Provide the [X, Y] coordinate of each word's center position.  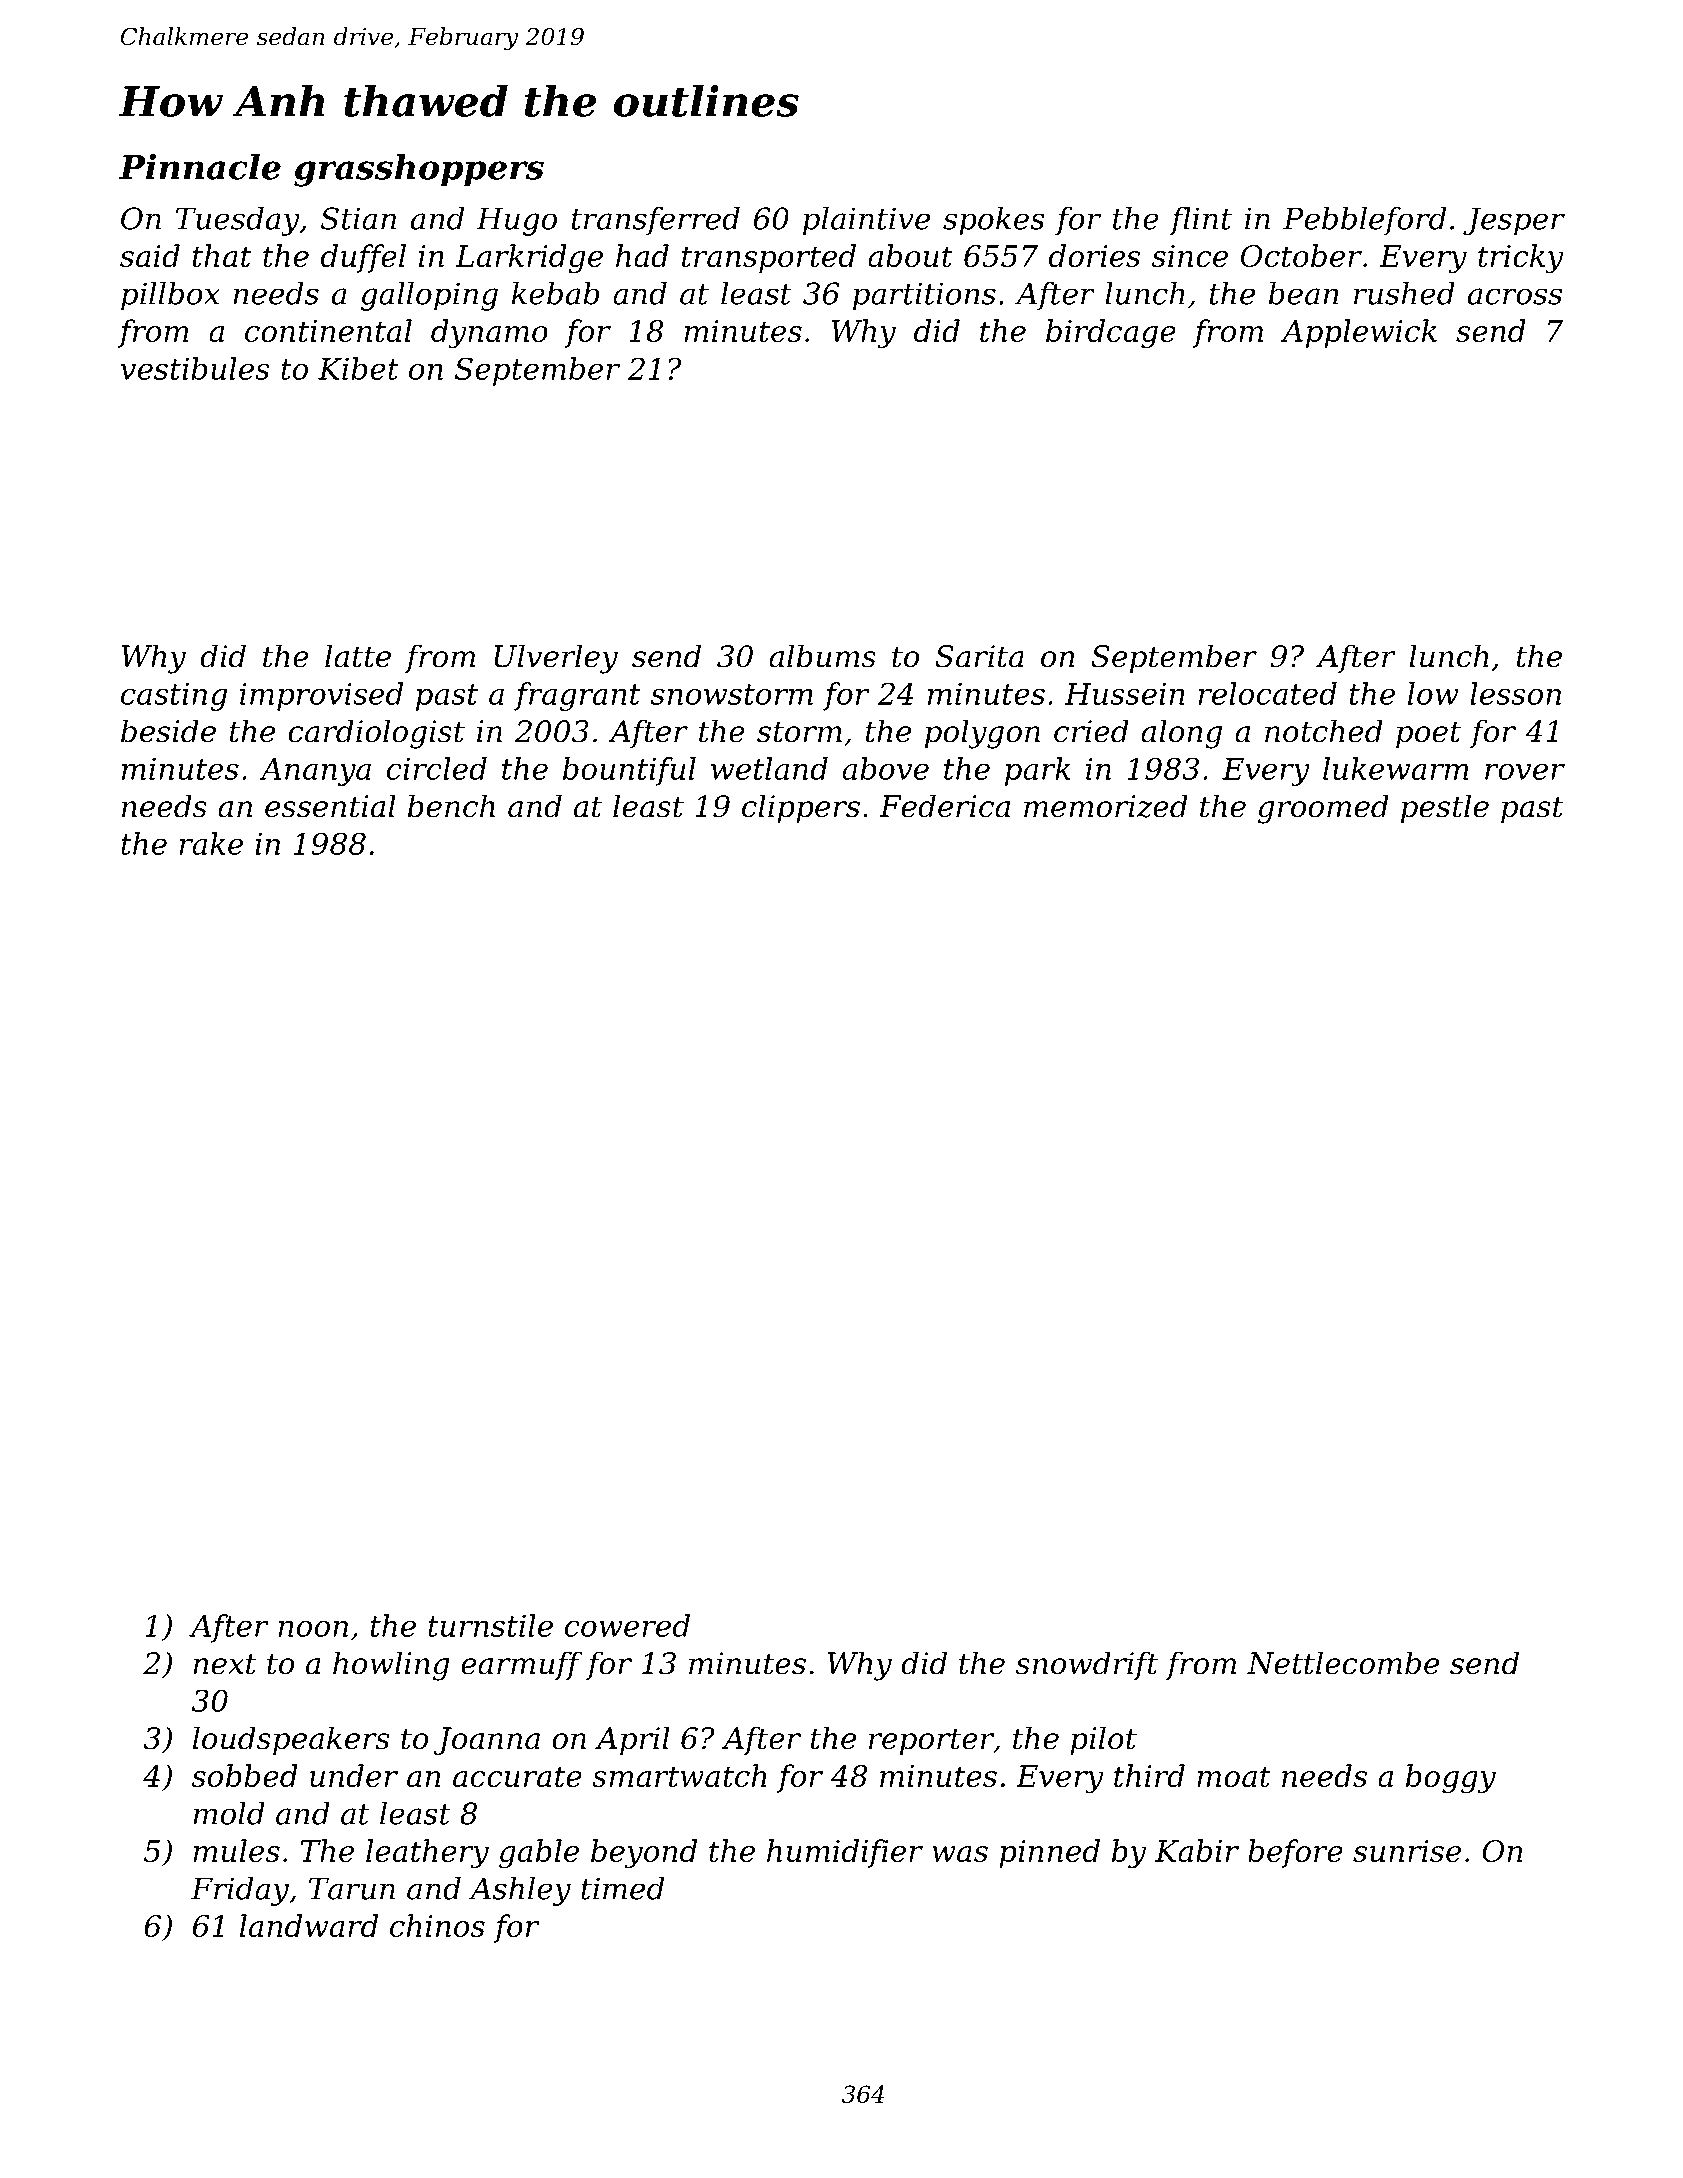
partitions [924, 296]
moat [1234, 1776]
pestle [1445, 808]
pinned [1049, 1853]
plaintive [866, 221]
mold [229, 1813]
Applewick [1359, 333]
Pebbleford [1364, 221]
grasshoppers [419, 170]
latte [358, 656]
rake [211, 843]
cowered [627, 1625]
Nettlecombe [1343, 1663]
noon [313, 1629]
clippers [801, 808]
